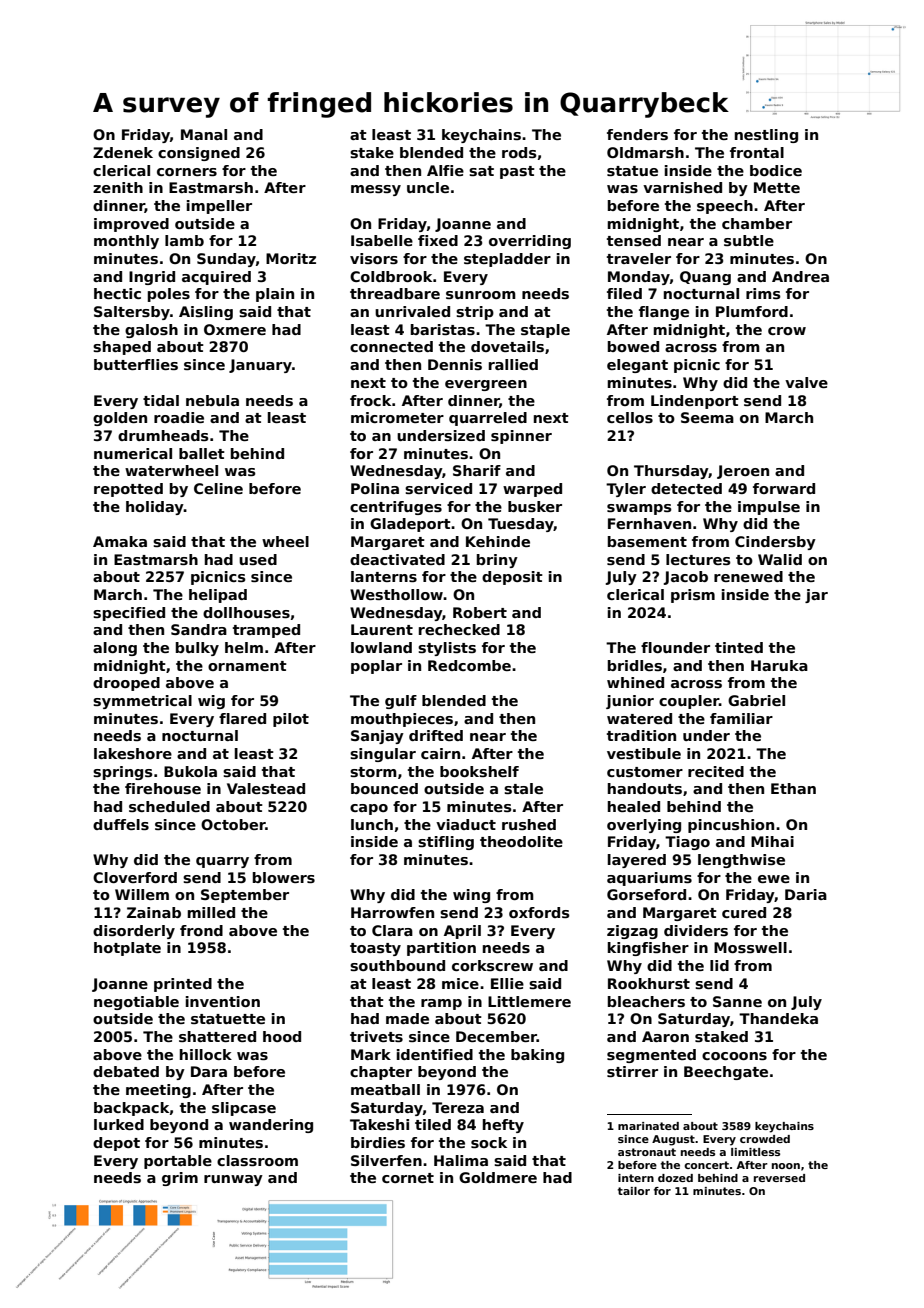  I want to click on Oldmarsh, so click(645, 152).
